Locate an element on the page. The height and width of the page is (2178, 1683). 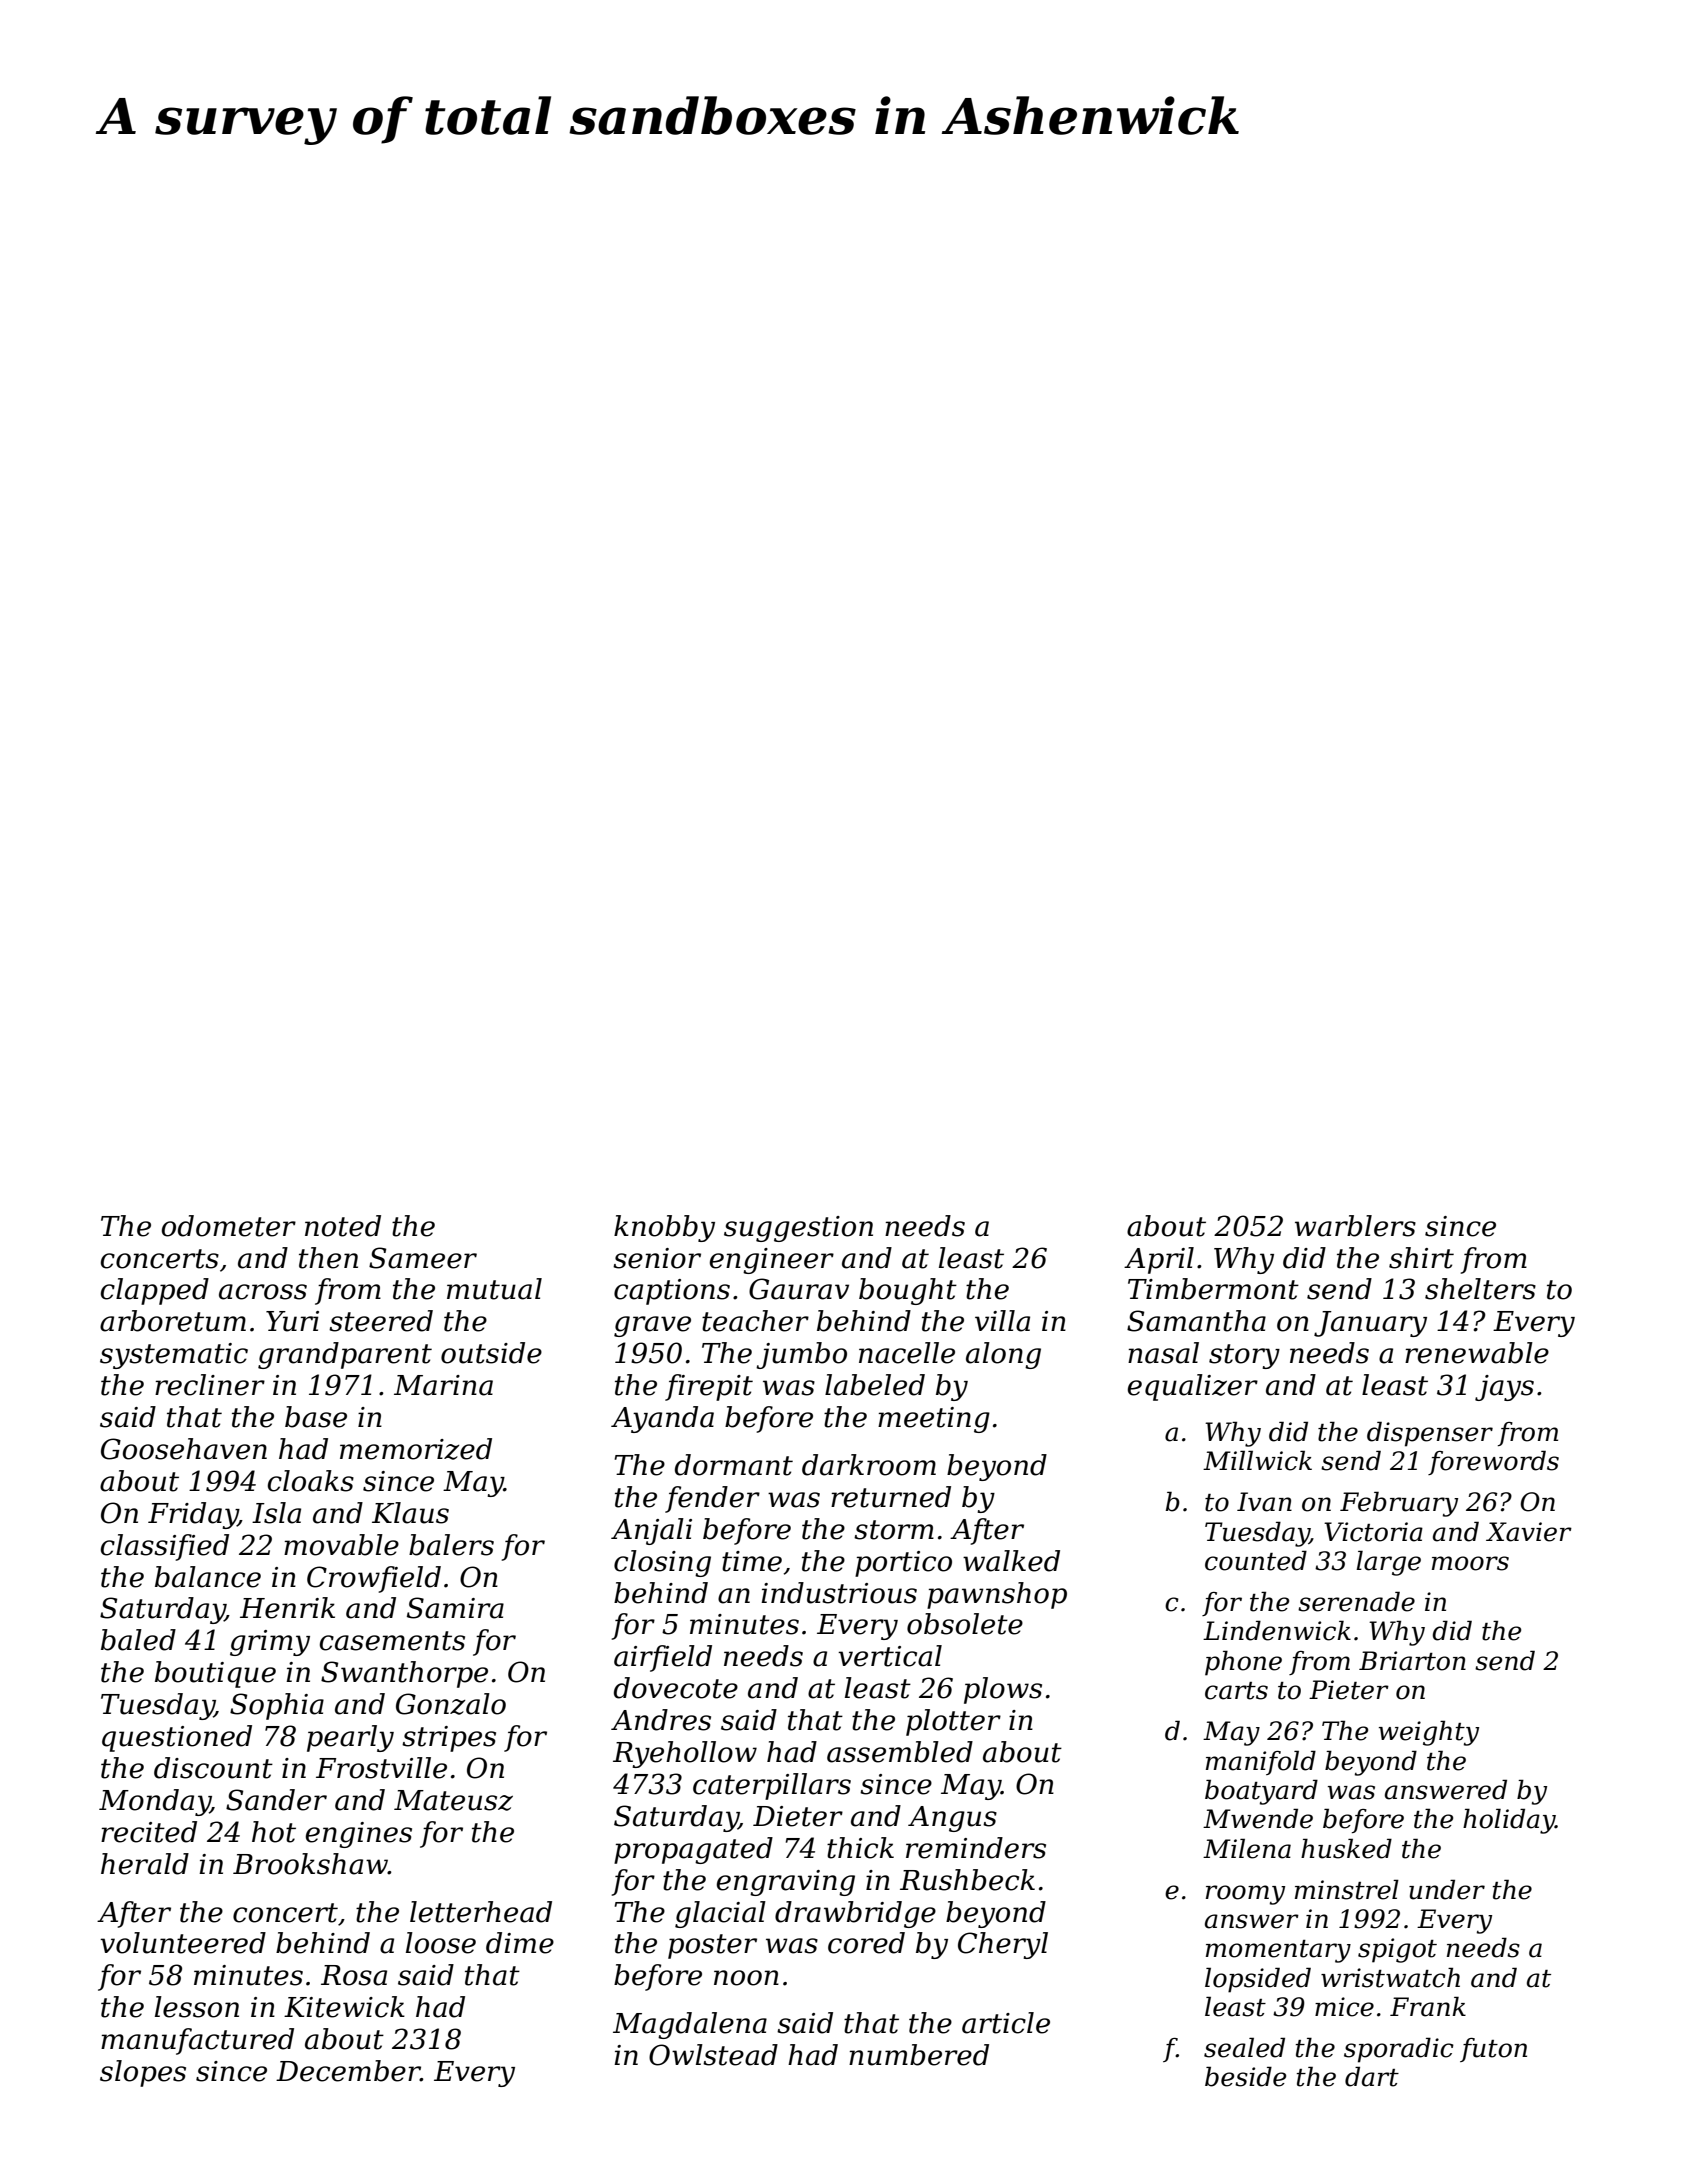
plows is located at coordinates (1003, 1690).
